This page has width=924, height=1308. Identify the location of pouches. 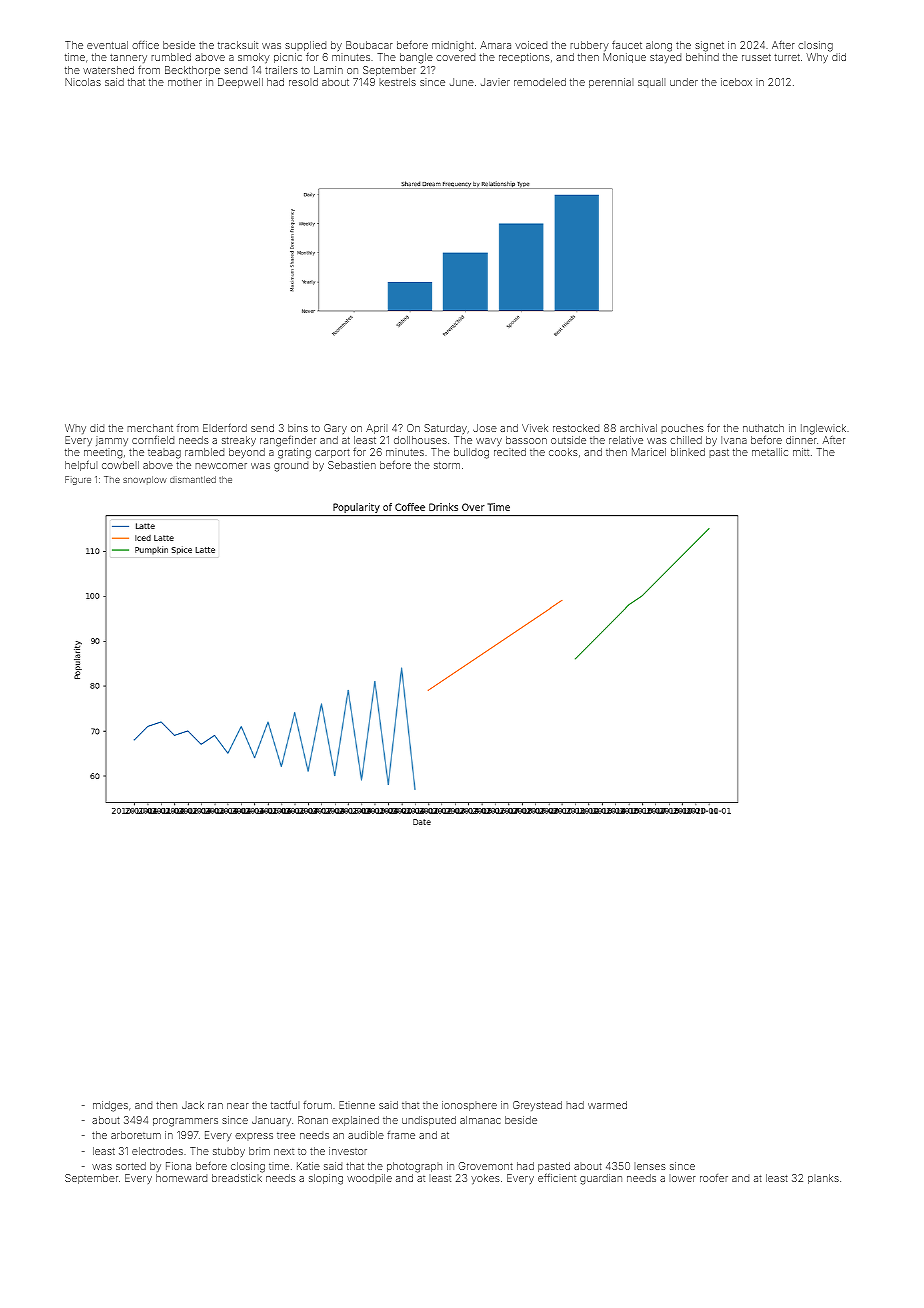
(682, 429).
